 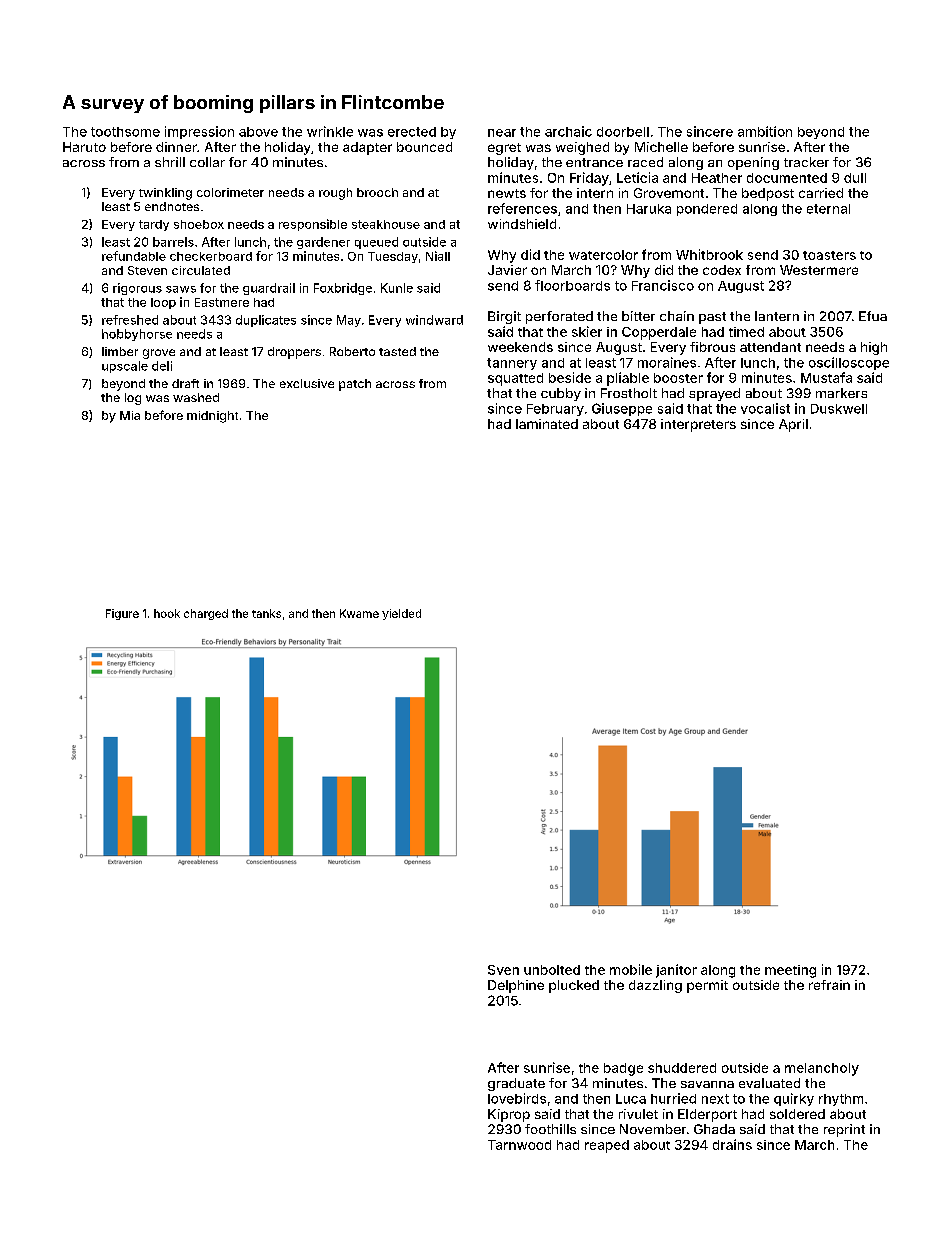 I want to click on Kiprop, so click(x=509, y=1115).
